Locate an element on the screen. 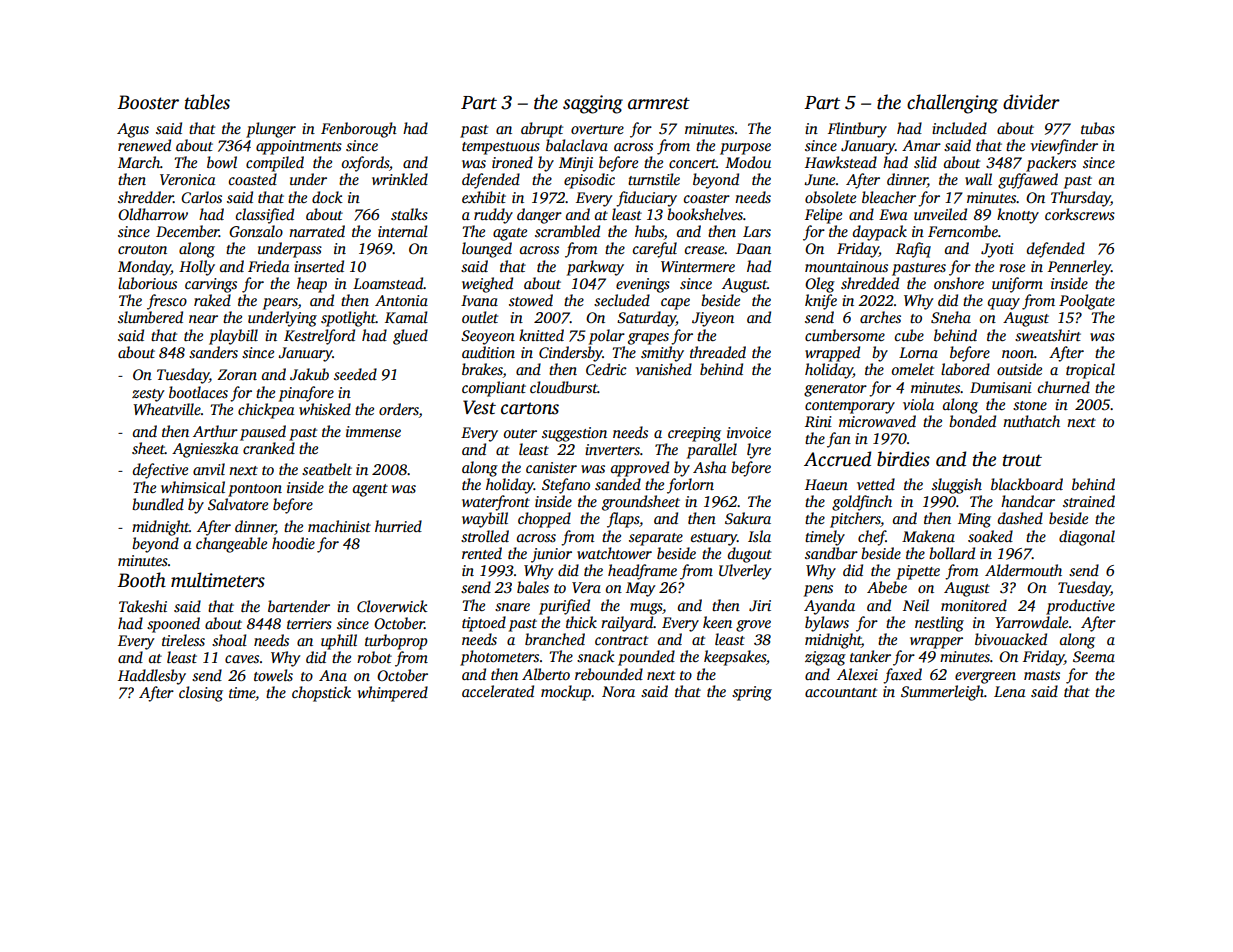  vanished is located at coordinates (663, 369).
